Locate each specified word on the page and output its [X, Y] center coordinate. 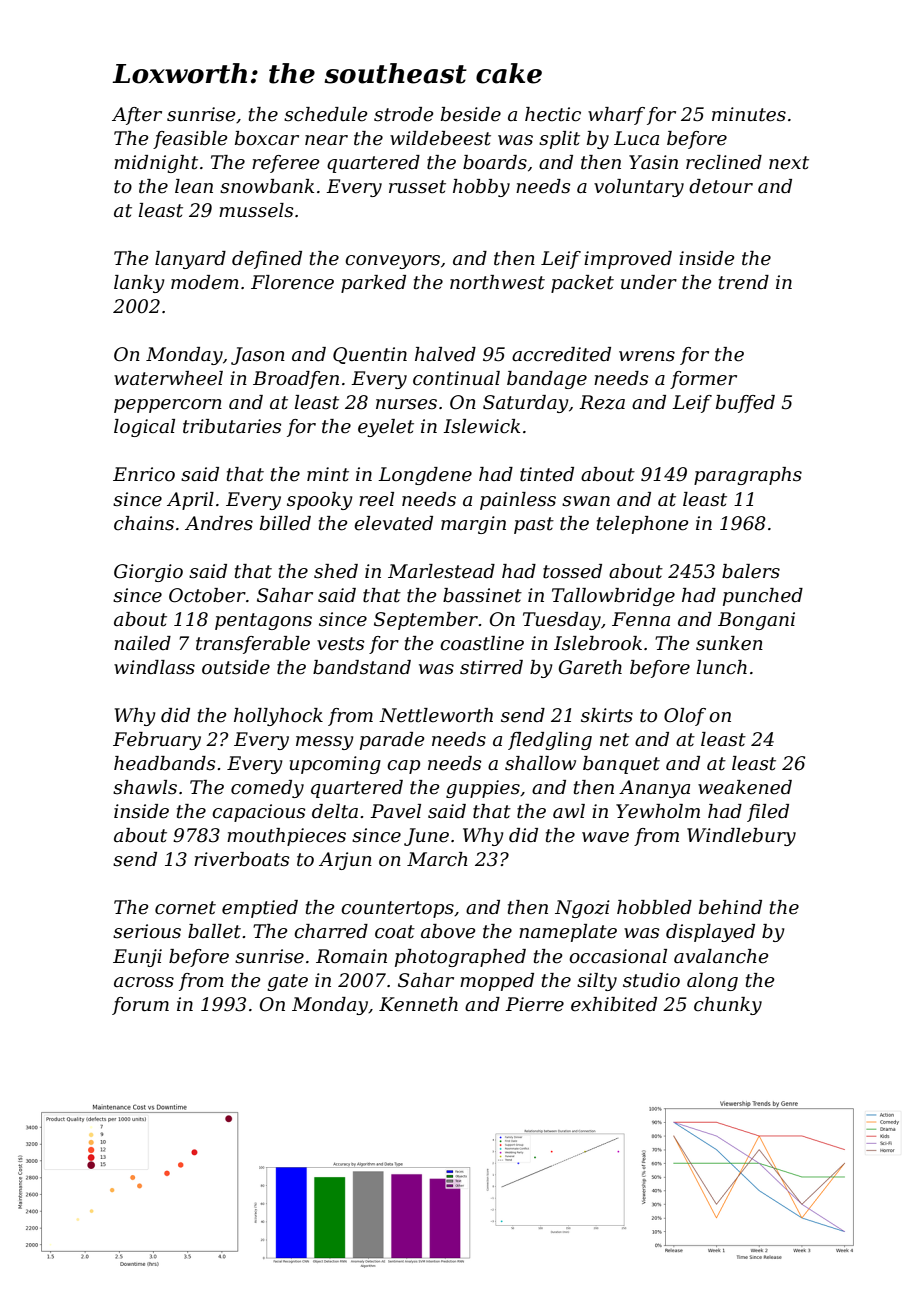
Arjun [345, 861]
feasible [190, 140]
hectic [553, 114]
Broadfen [296, 380]
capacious [258, 813]
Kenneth [418, 1004]
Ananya [654, 789]
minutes [749, 114]
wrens [647, 356]
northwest [497, 282]
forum [140, 1006]
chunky [728, 1006]
